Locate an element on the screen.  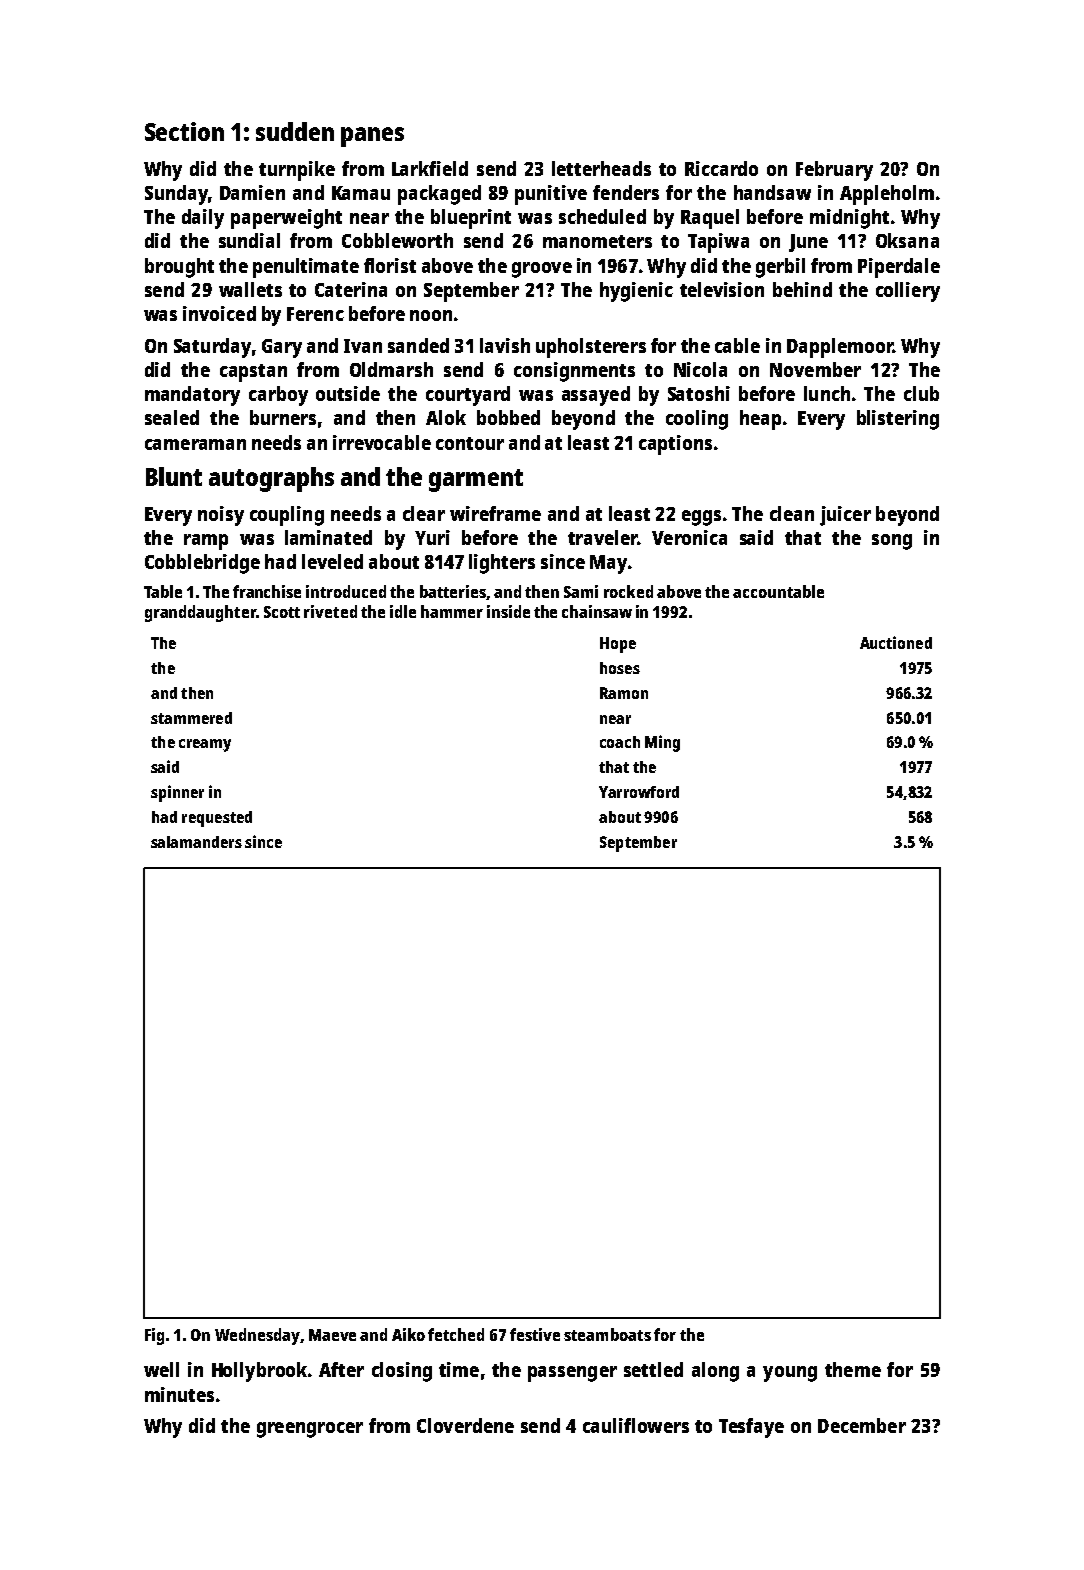
requested is located at coordinates (217, 819).
